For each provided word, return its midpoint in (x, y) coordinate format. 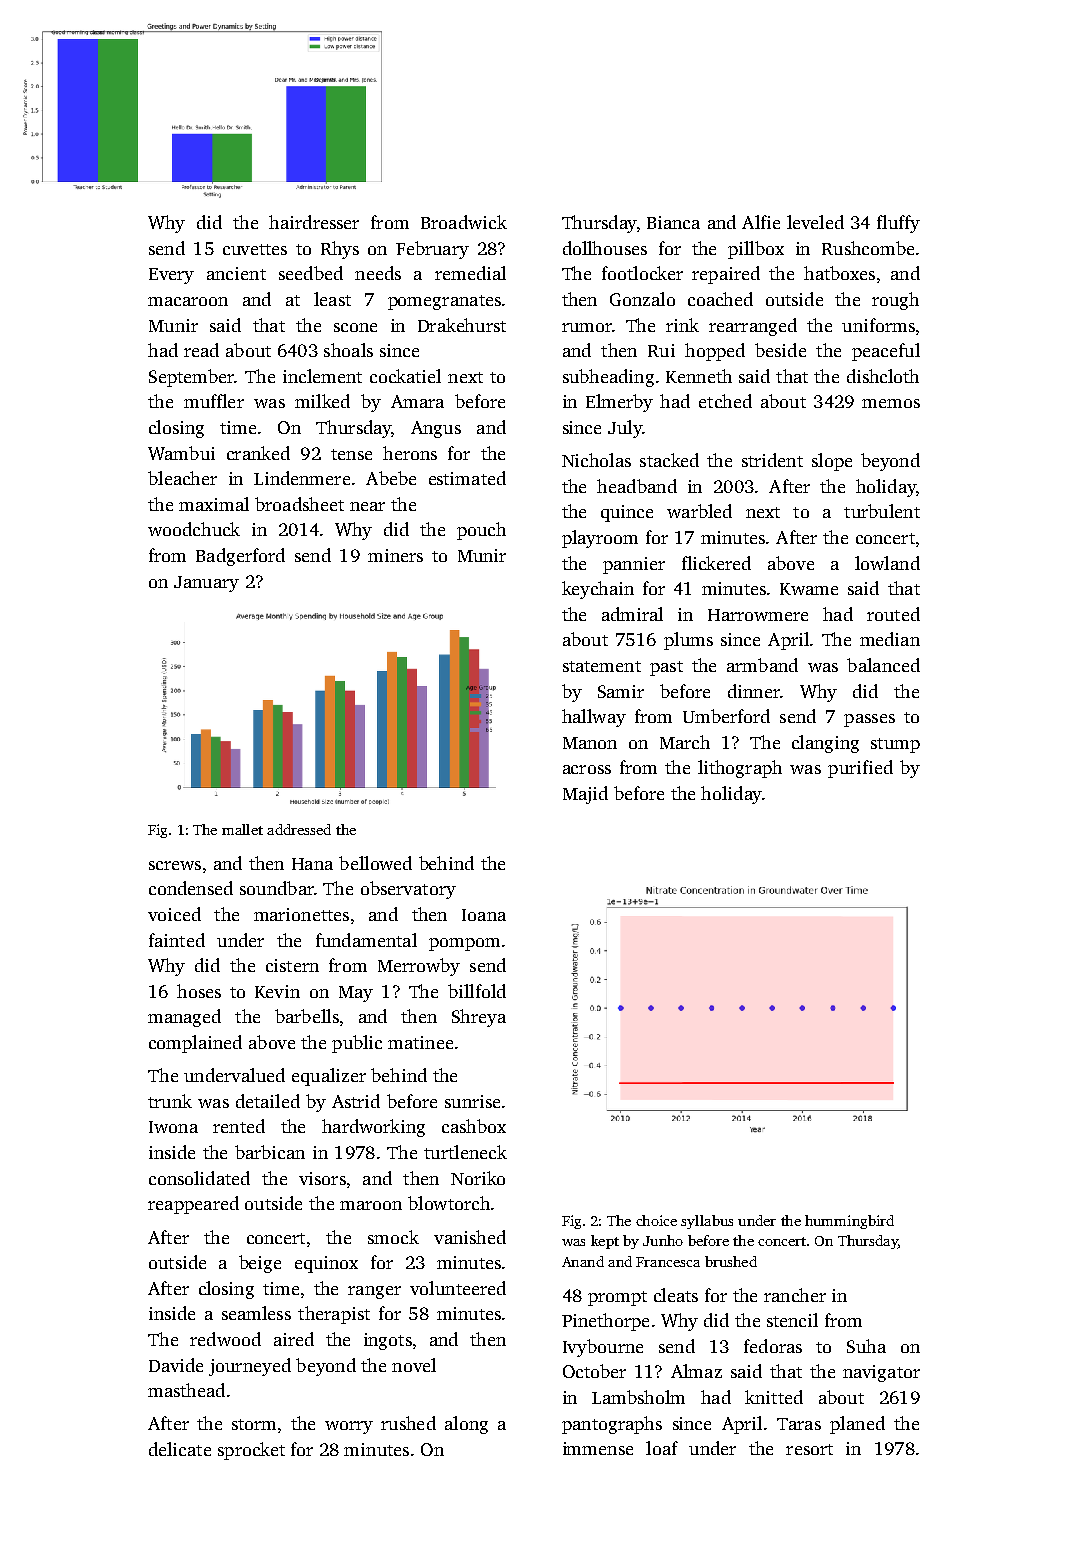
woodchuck (194, 529)
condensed (191, 888)
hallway (594, 718)
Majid (585, 795)
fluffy (898, 224)
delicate (180, 1449)
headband (637, 486)
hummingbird (849, 1222)
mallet (242, 829)
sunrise (472, 1101)
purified (860, 769)
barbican (270, 1152)
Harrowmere (758, 615)
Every (171, 276)
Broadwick (464, 222)
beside (780, 350)
